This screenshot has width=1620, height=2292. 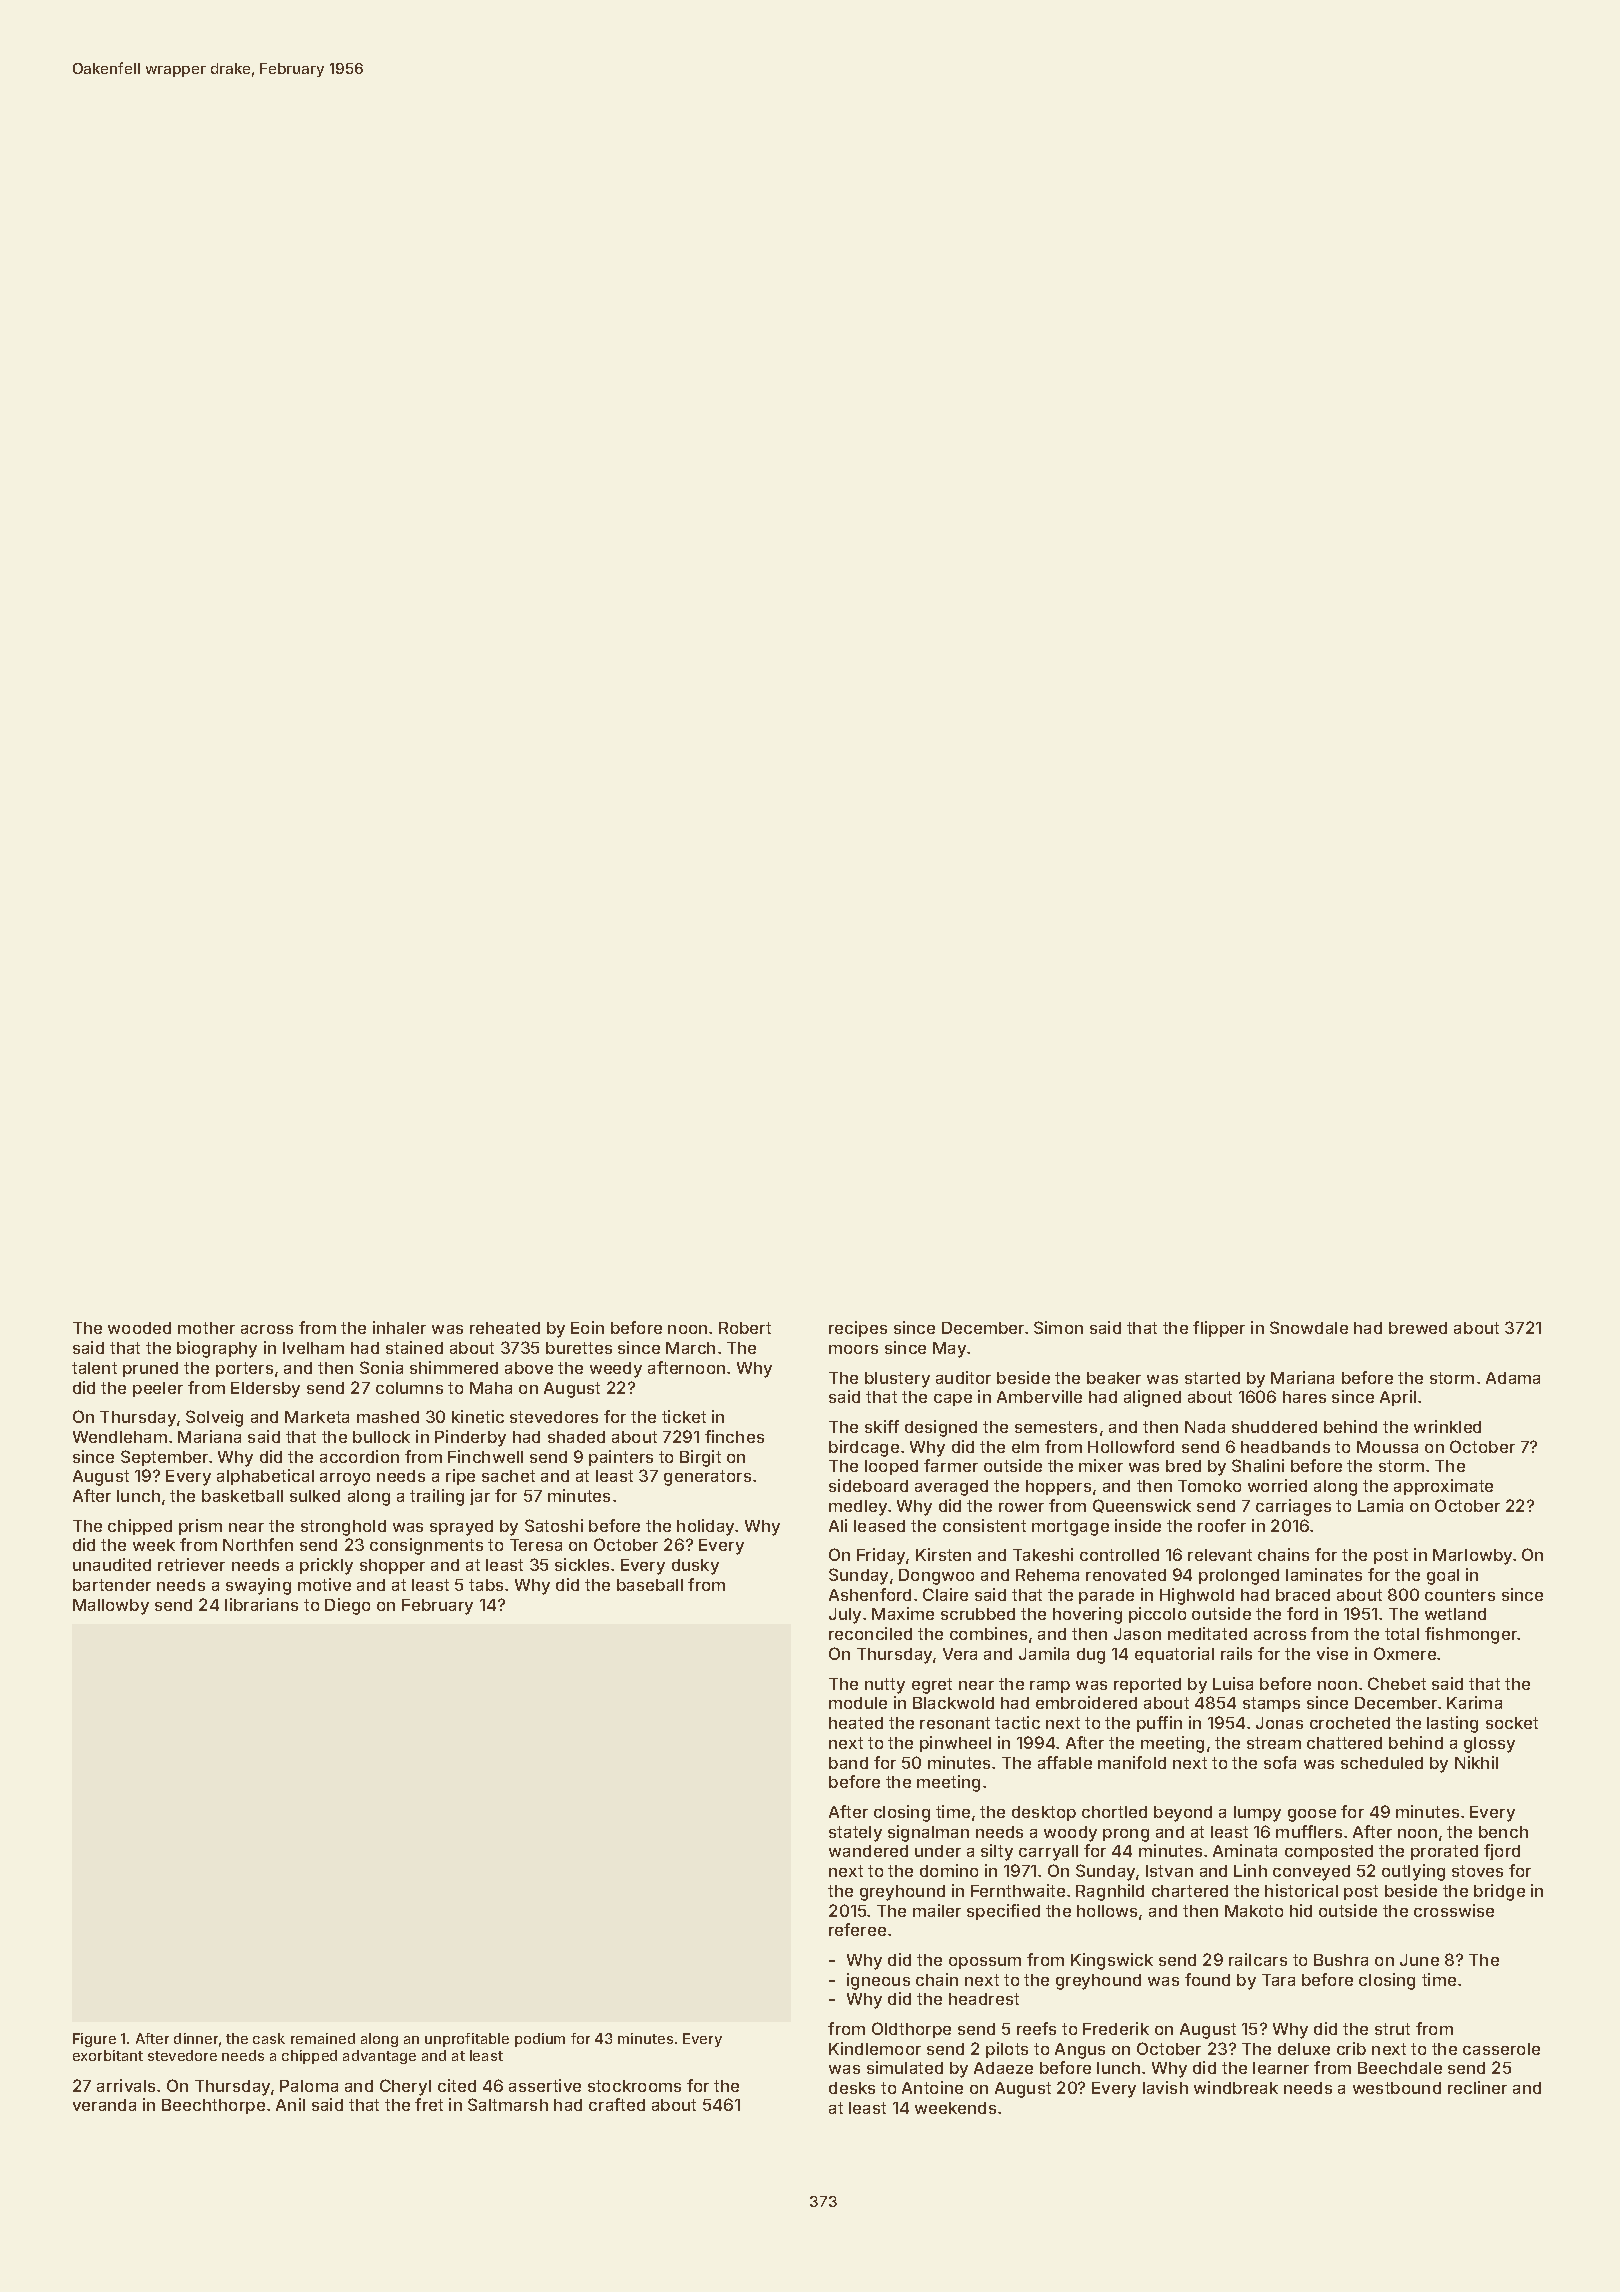 What do you see at coordinates (617, 2104) in the screenshot?
I see `crafted` at bounding box center [617, 2104].
